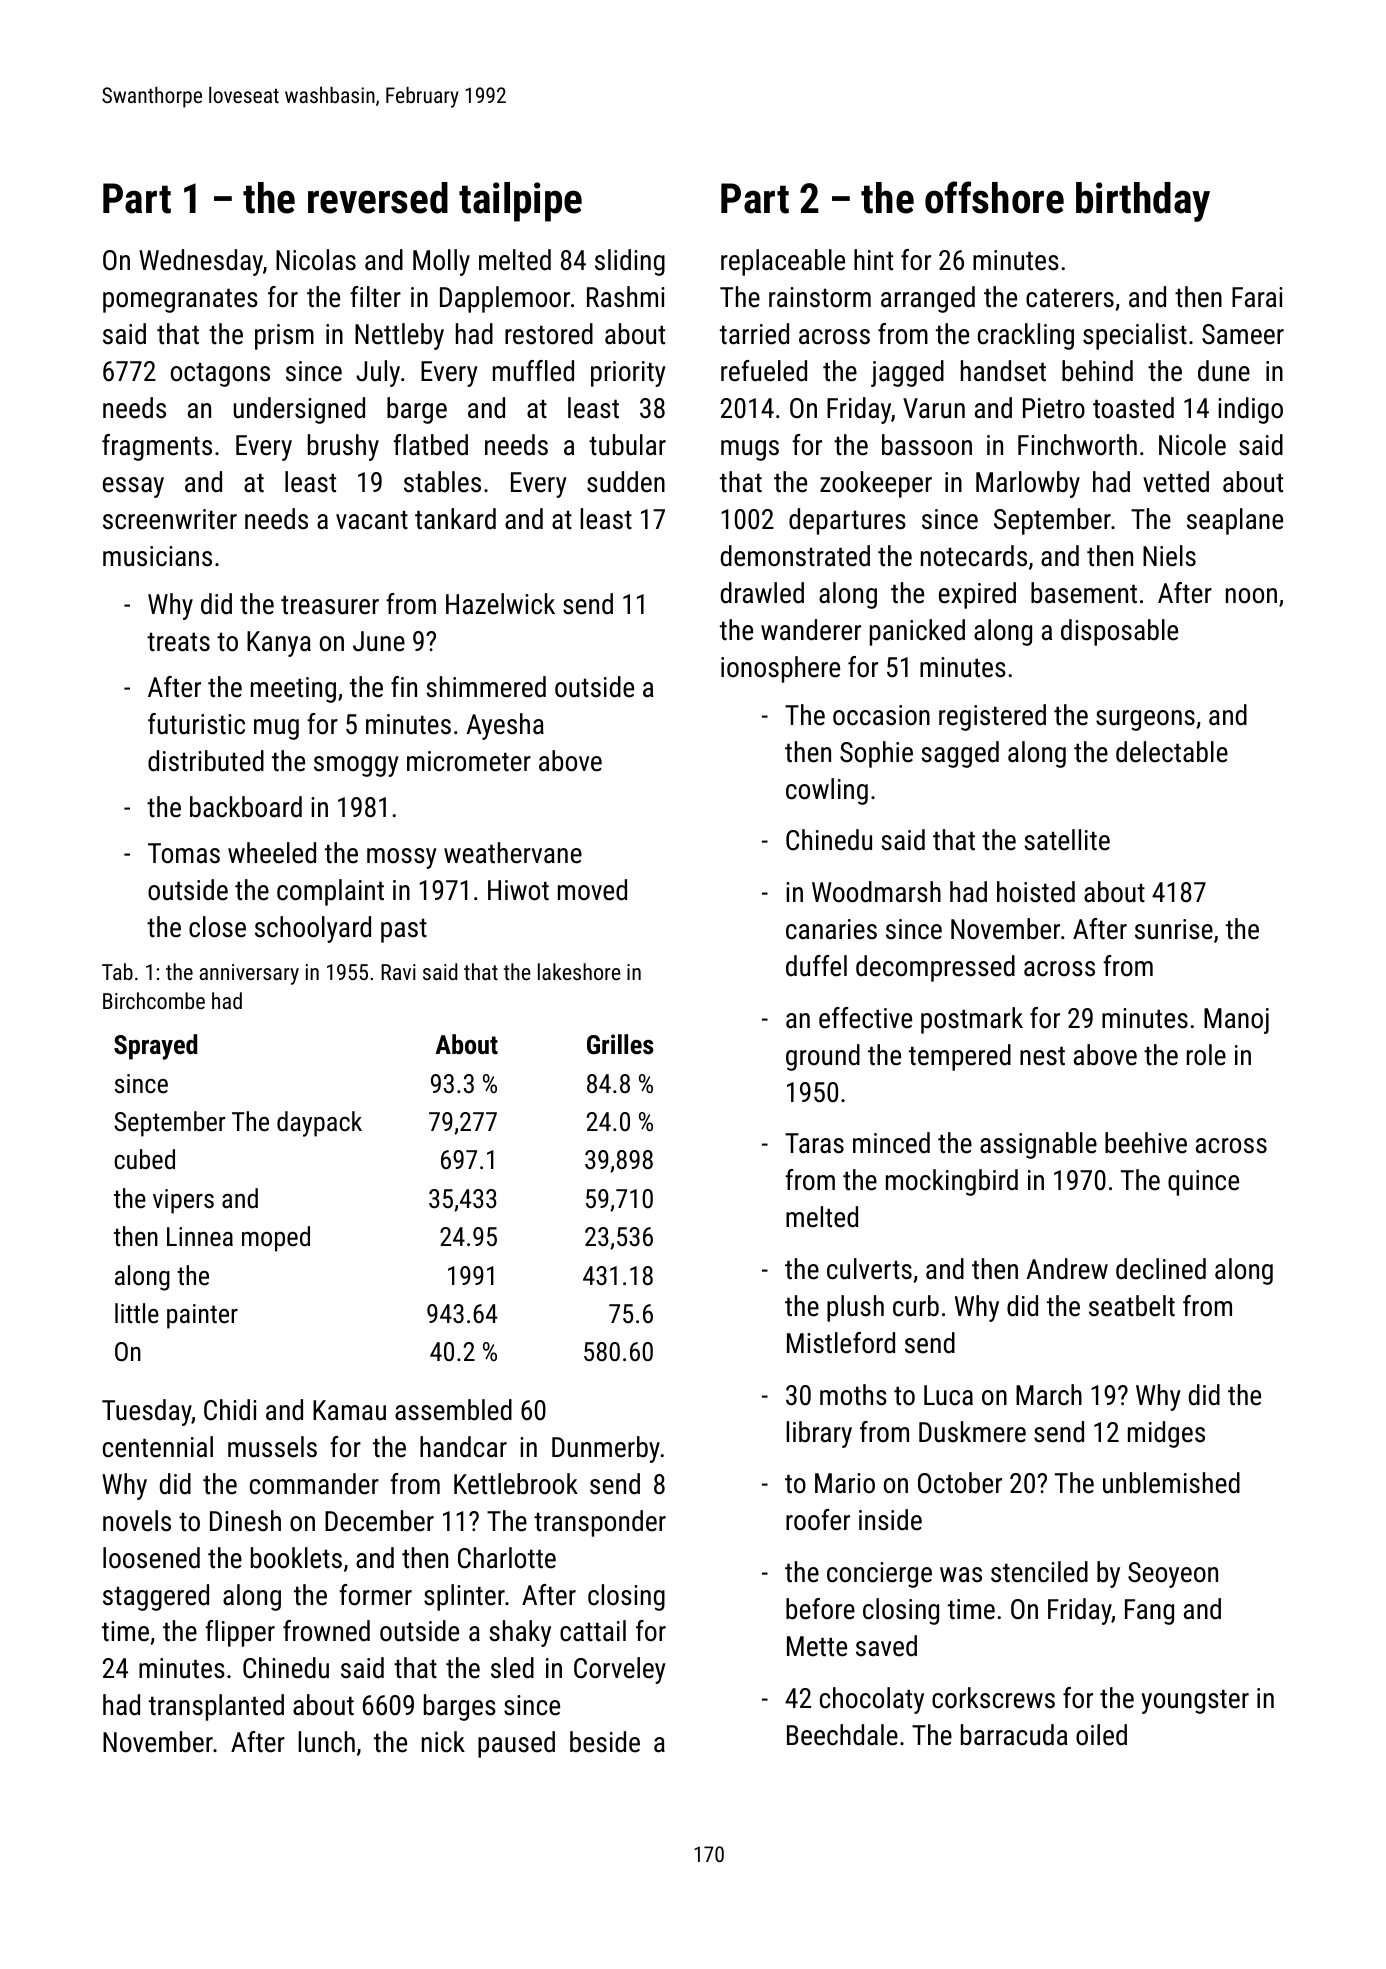  Describe the element at coordinates (620, 1044) in the screenshot. I see `Grilles` at that location.
